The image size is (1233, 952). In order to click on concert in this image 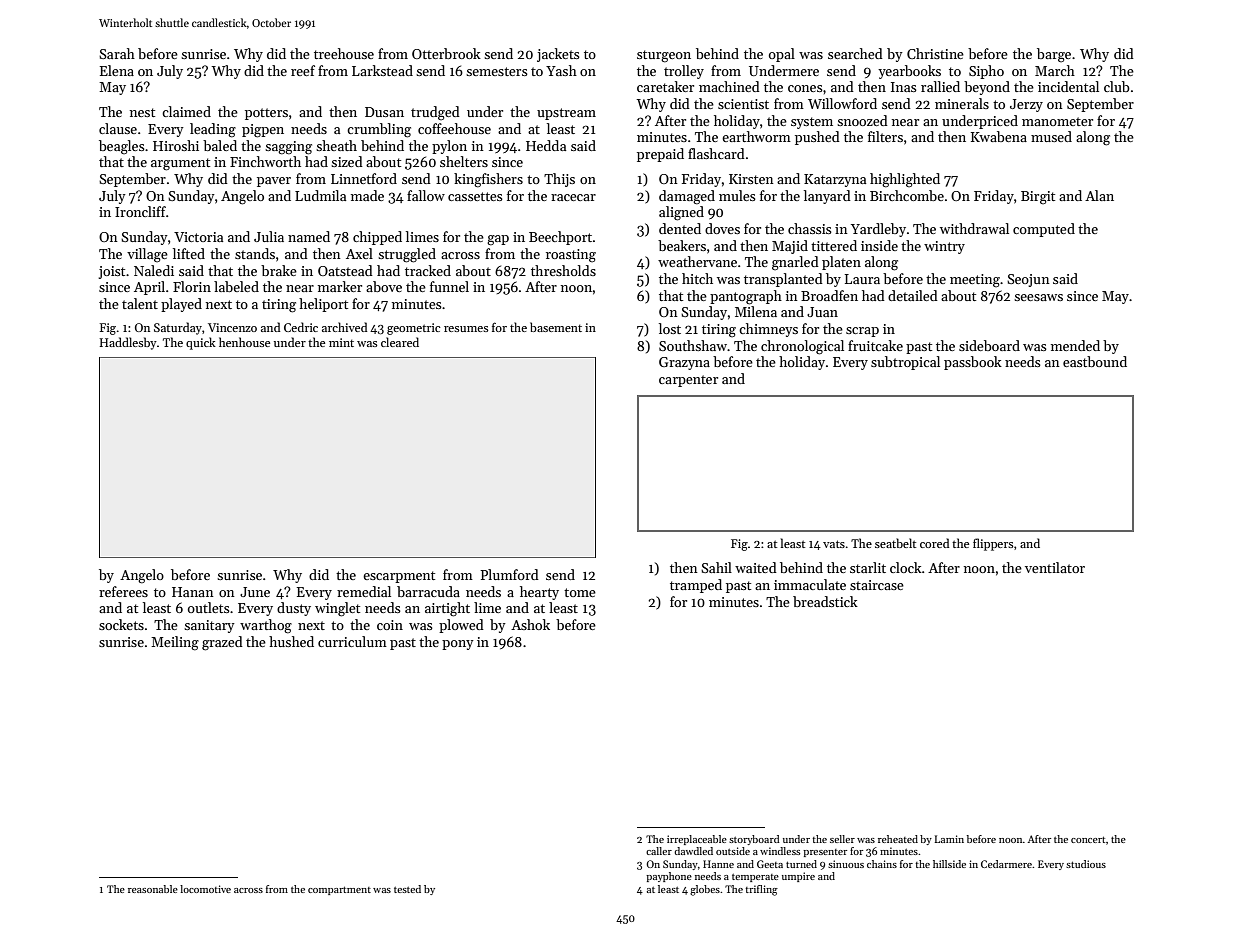, I will do `click(1088, 839)`.
